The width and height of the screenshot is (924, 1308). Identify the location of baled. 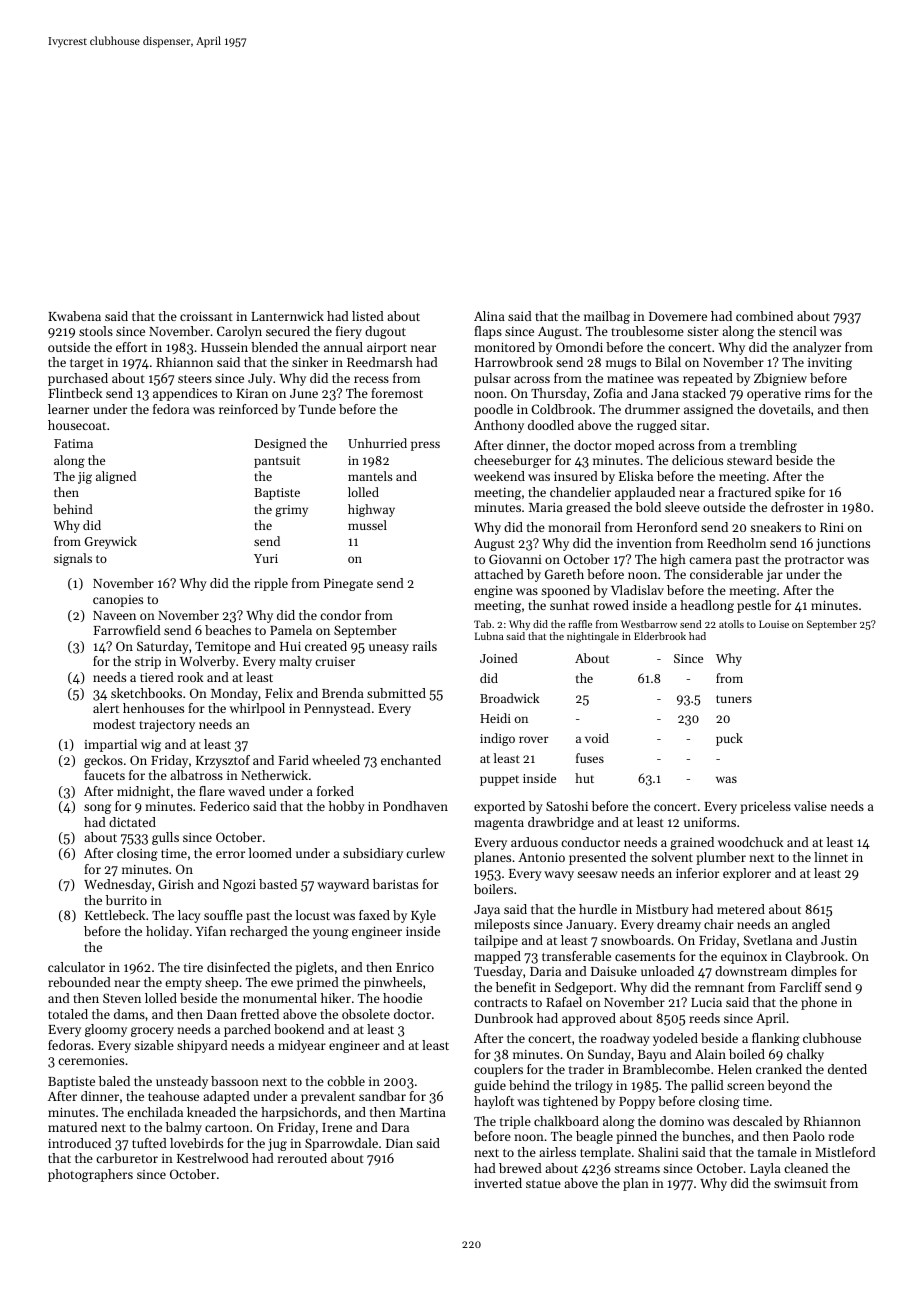
(114, 1081).
